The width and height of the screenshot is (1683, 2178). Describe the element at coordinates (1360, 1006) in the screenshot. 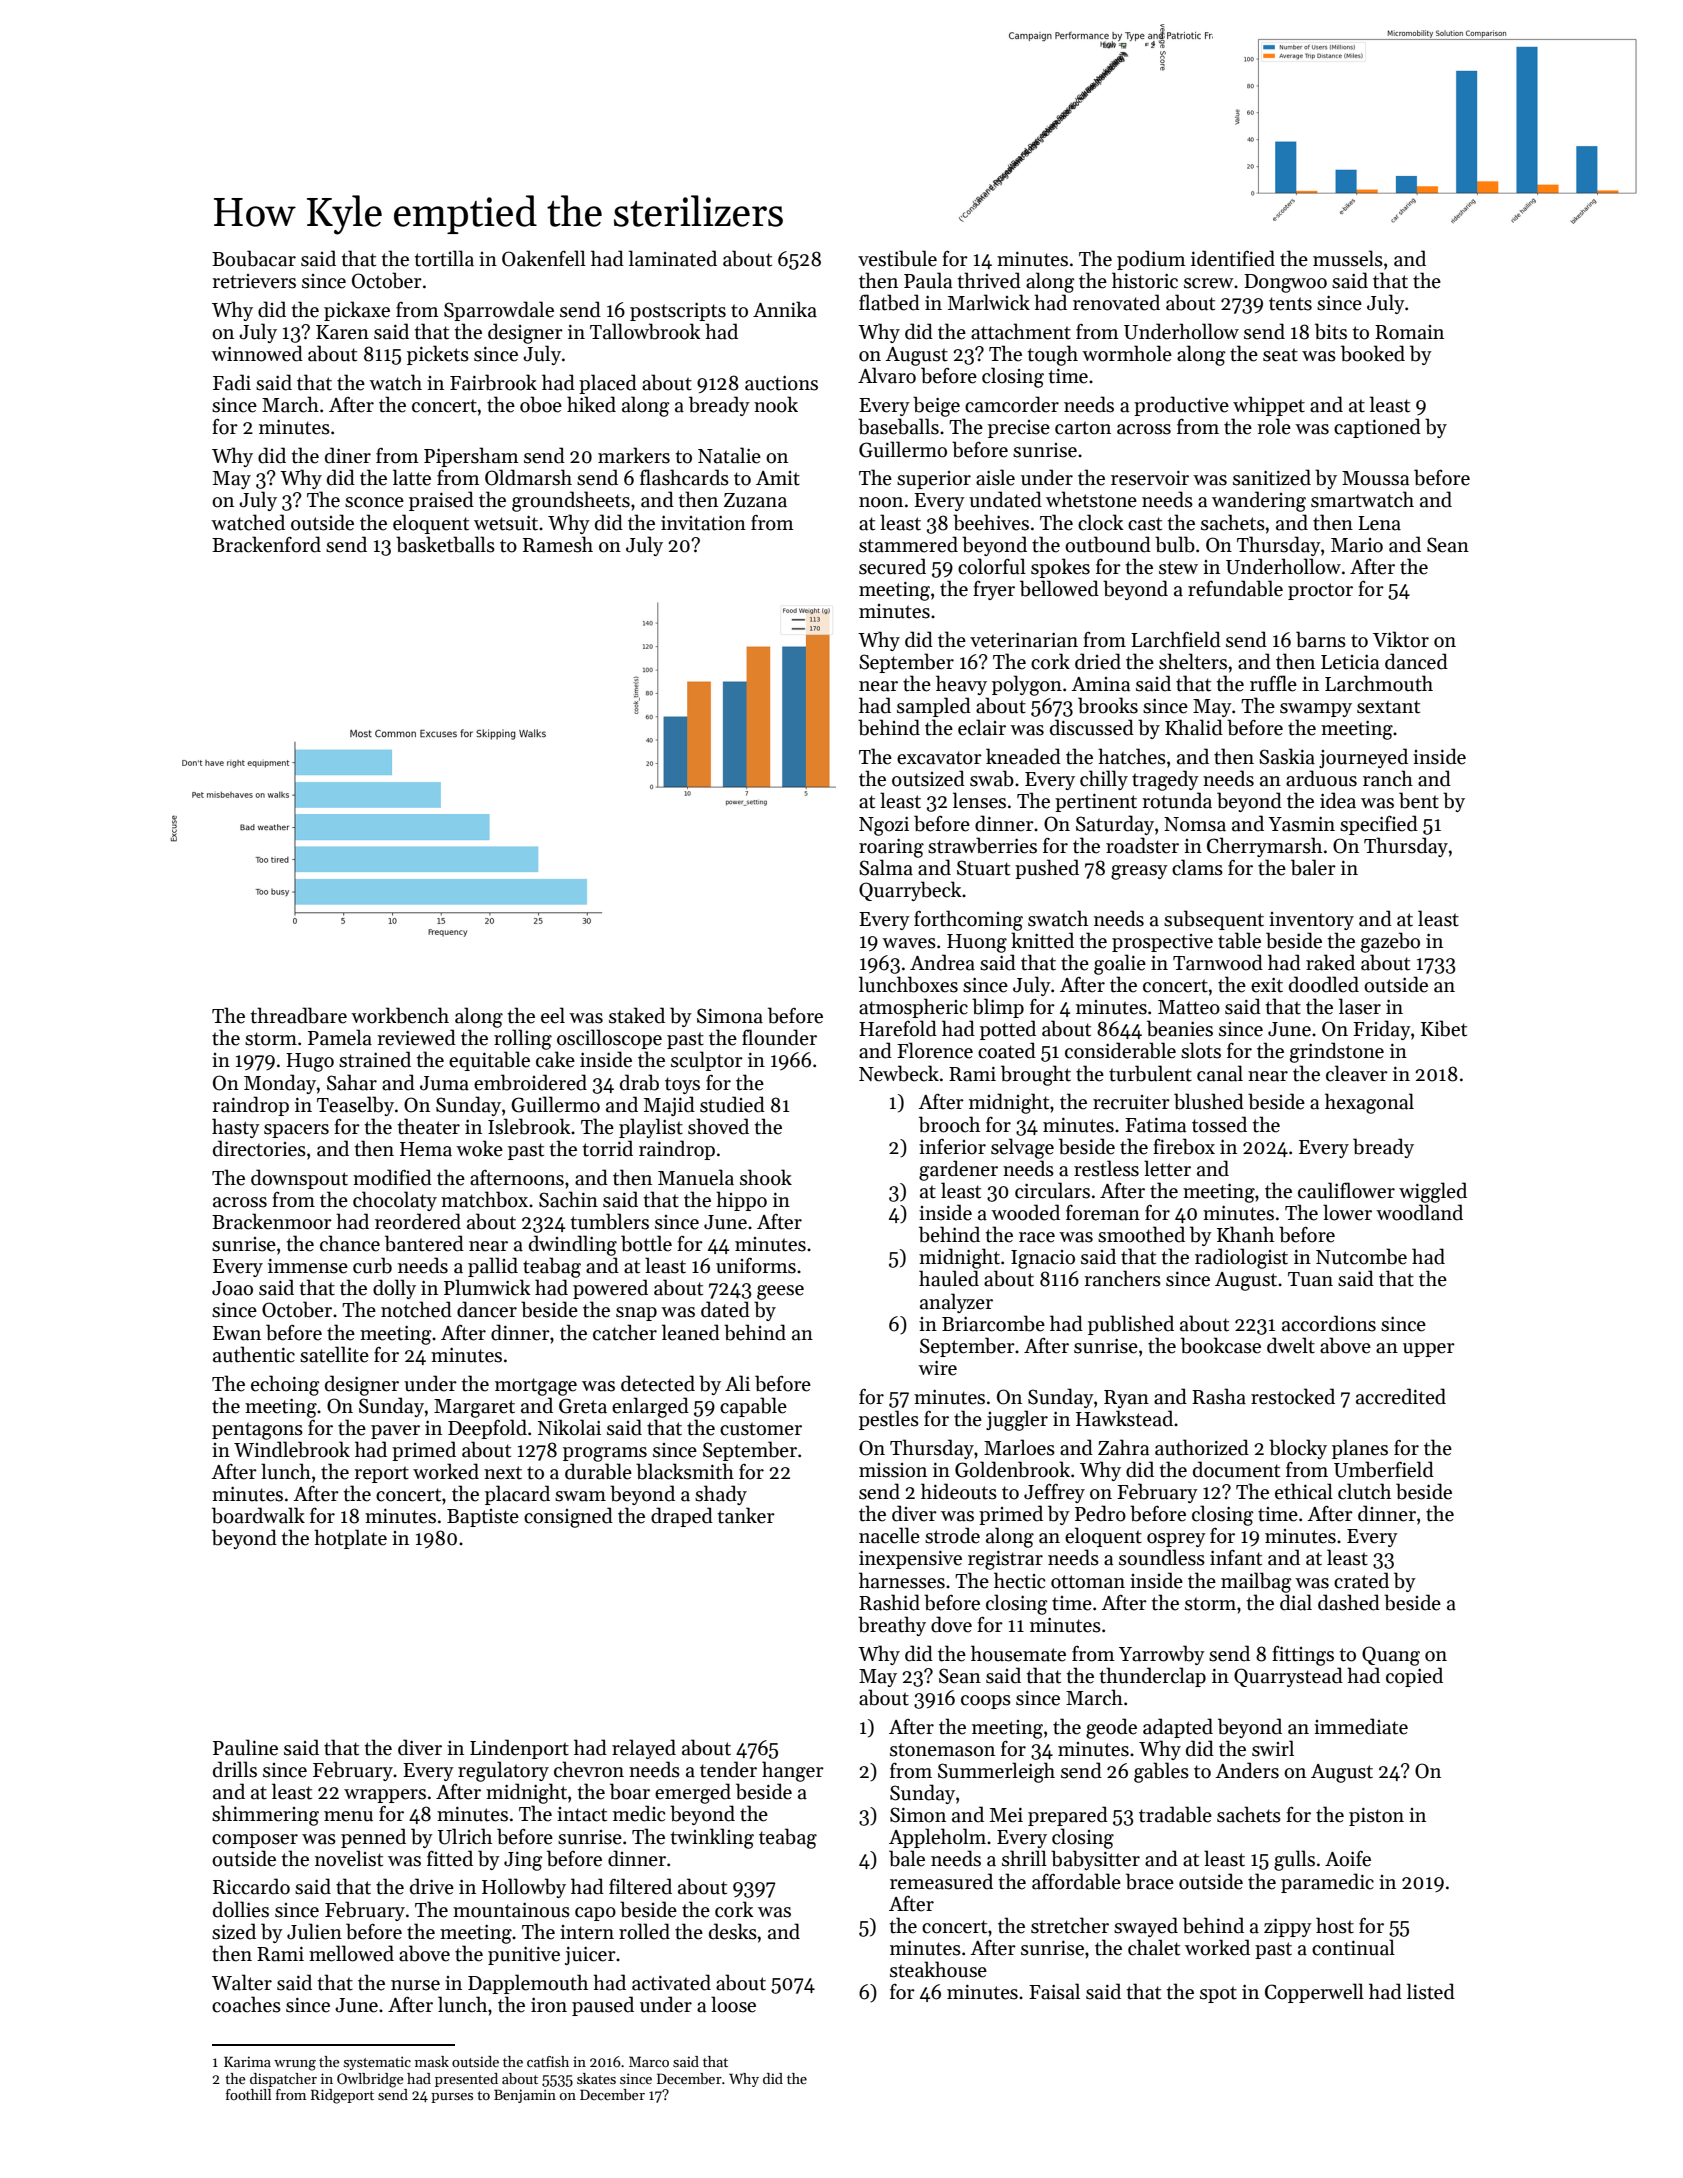

I see `laser` at that location.
